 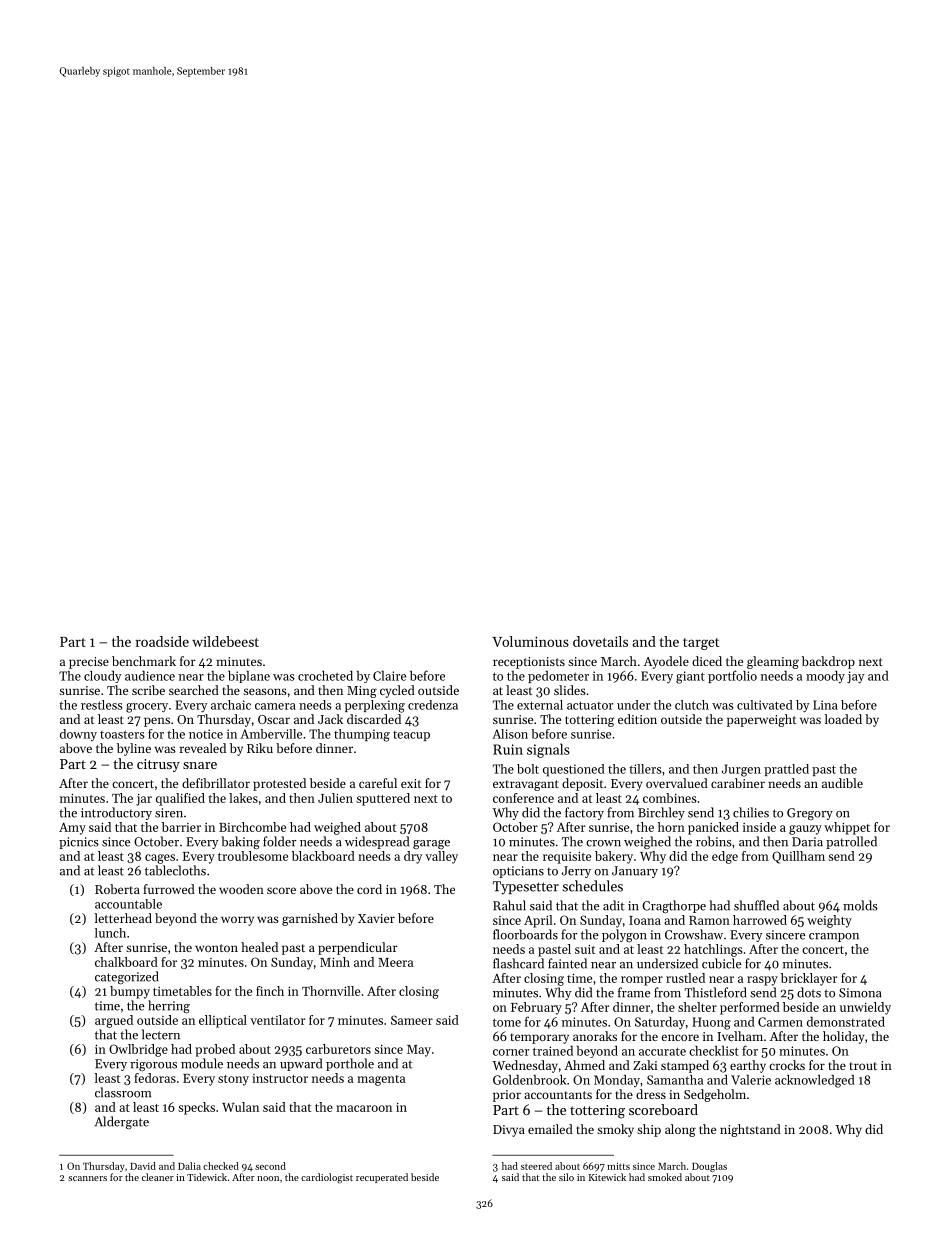 What do you see at coordinates (376, 918) in the screenshot?
I see `Xavier` at bounding box center [376, 918].
